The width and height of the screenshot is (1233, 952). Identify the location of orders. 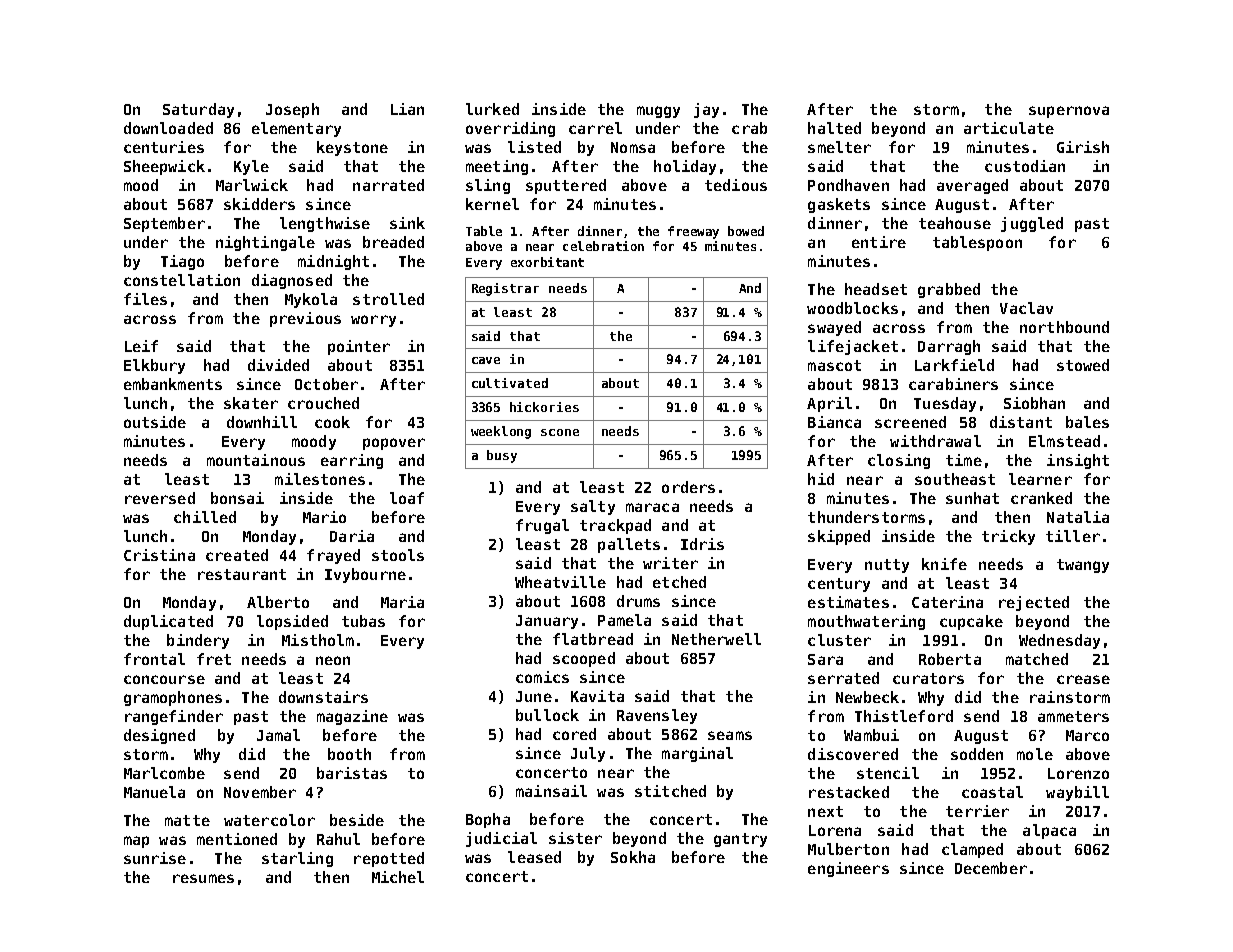
(688, 487).
